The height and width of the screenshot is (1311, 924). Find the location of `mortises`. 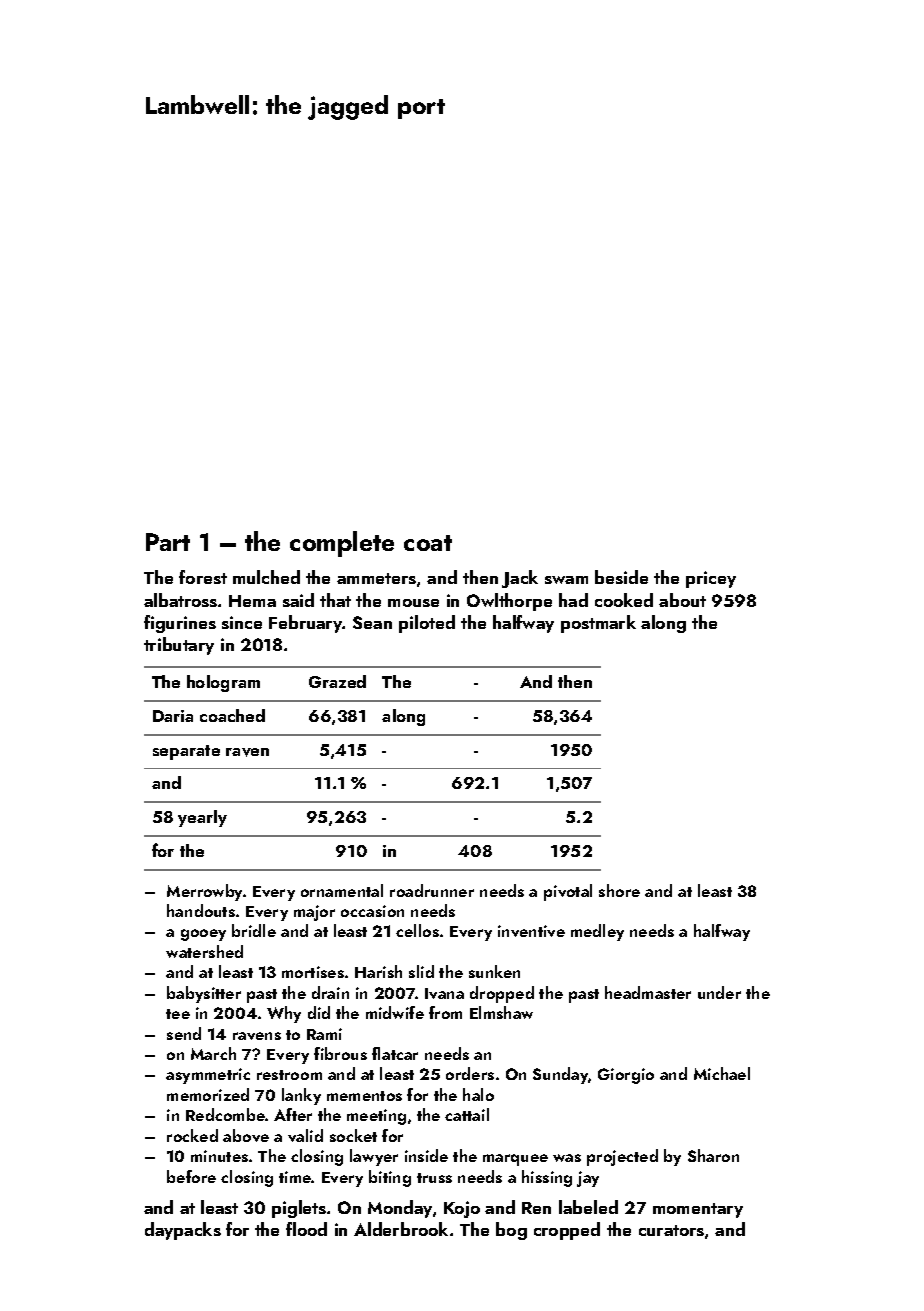

mortises is located at coordinates (313, 972).
